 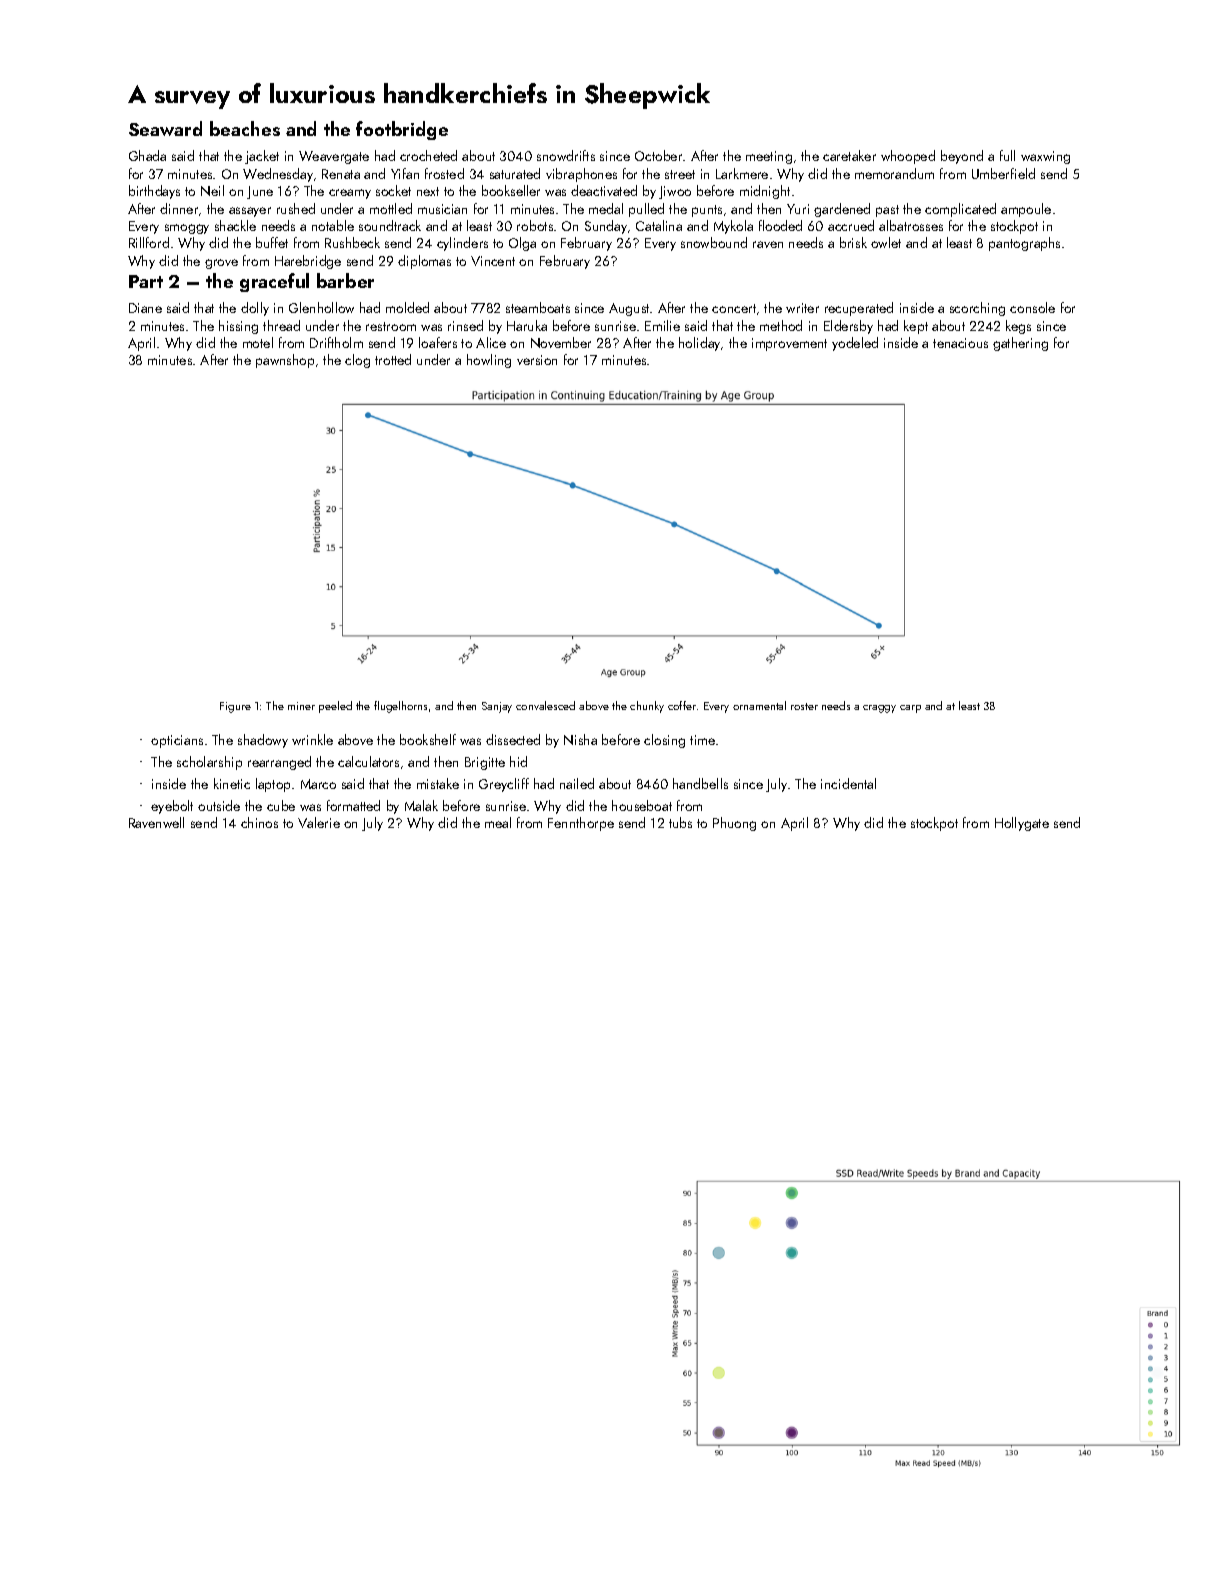 What do you see at coordinates (1020, 344) in the image?
I see `gathering` at bounding box center [1020, 344].
